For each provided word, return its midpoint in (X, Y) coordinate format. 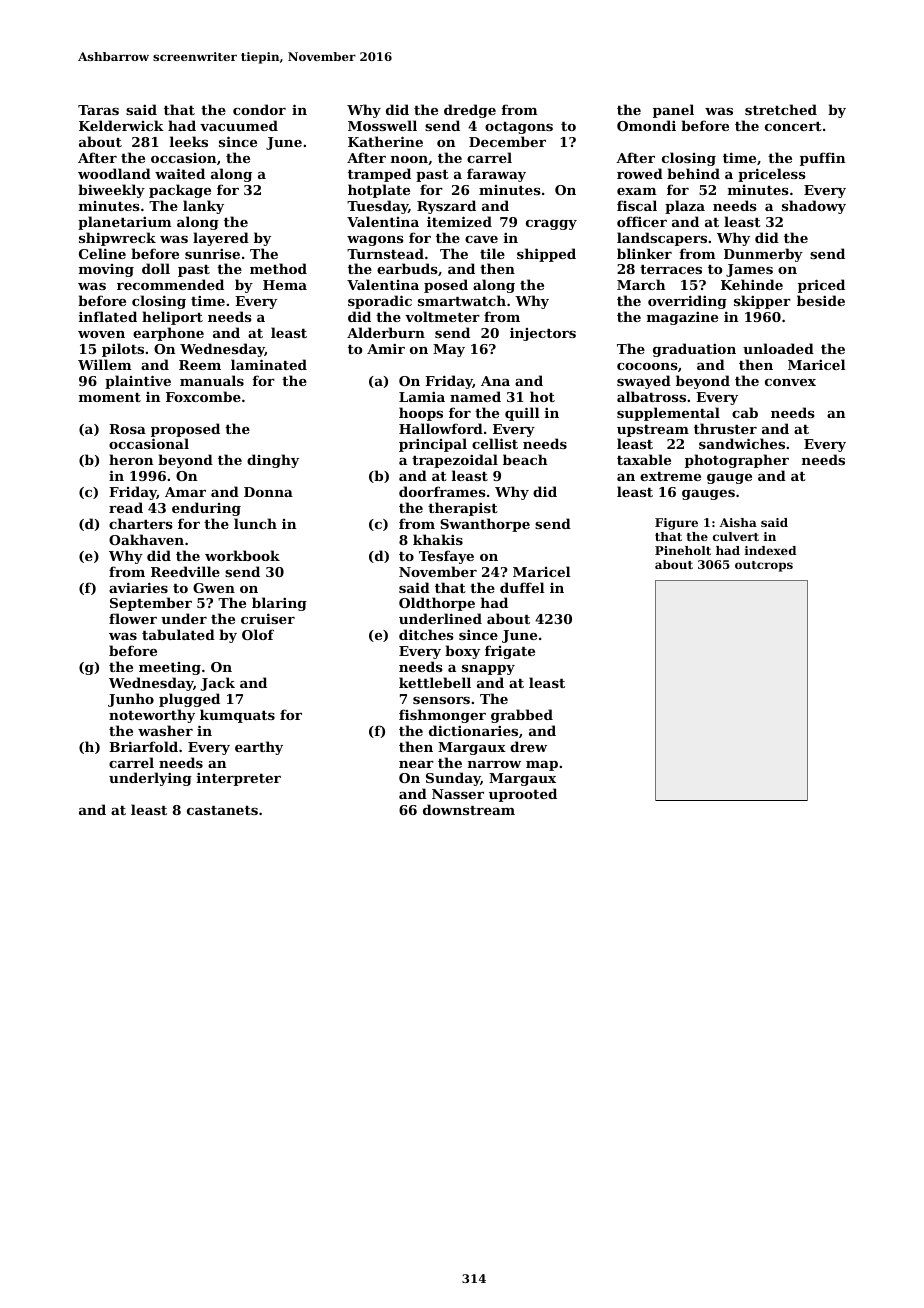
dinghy (273, 461)
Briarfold (143, 746)
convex (790, 382)
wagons (375, 241)
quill (522, 414)
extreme (670, 476)
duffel (522, 587)
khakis (438, 539)
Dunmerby (763, 255)
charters (141, 523)
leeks (189, 141)
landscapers (662, 239)
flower (133, 618)
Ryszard (446, 207)
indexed (770, 550)
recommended (170, 284)
